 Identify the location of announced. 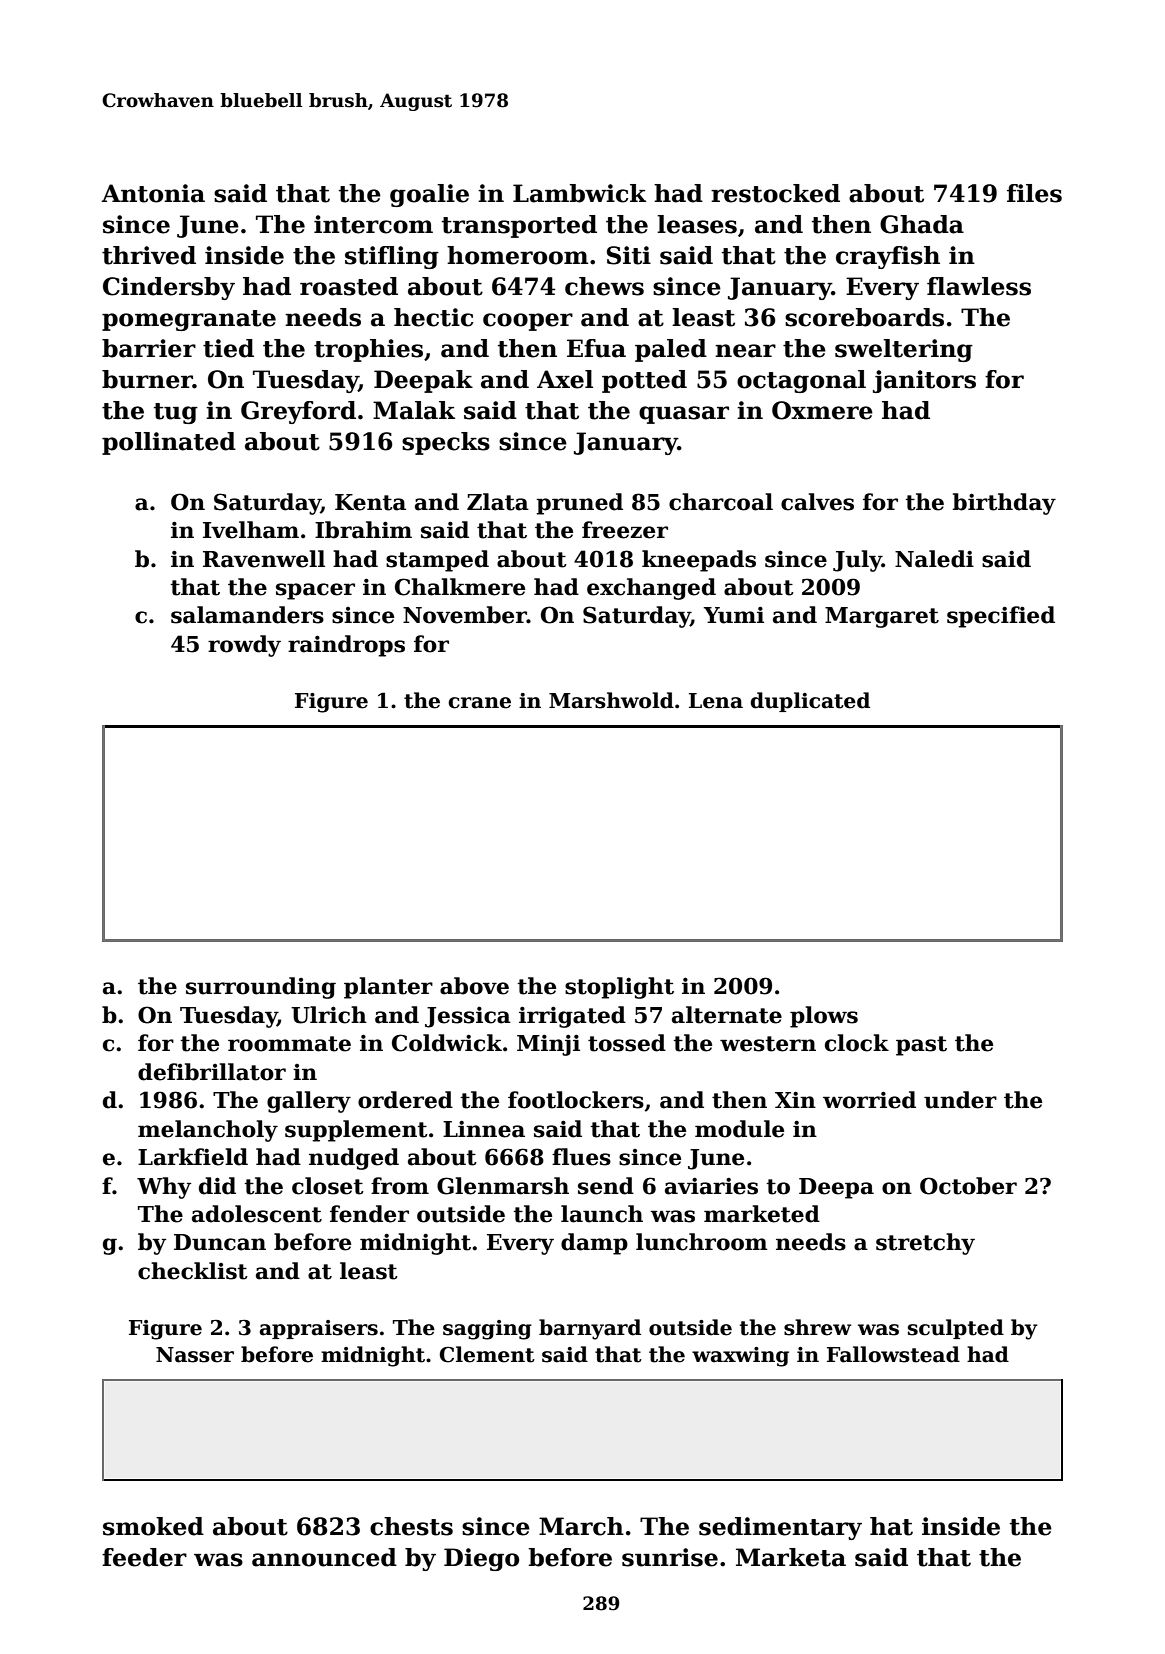
(324, 1557).
